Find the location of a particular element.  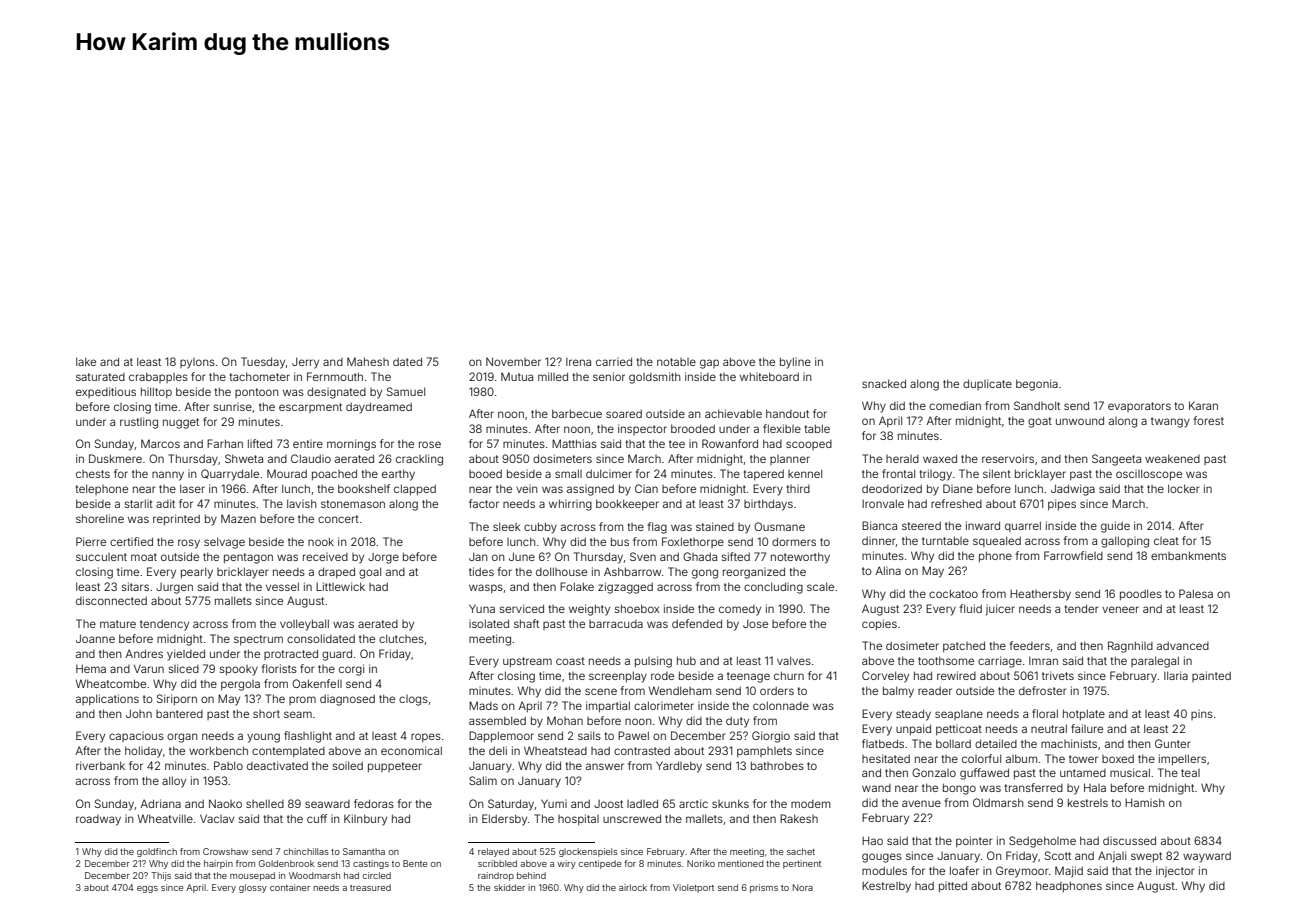

petticoat is located at coordinates (959, 729).
